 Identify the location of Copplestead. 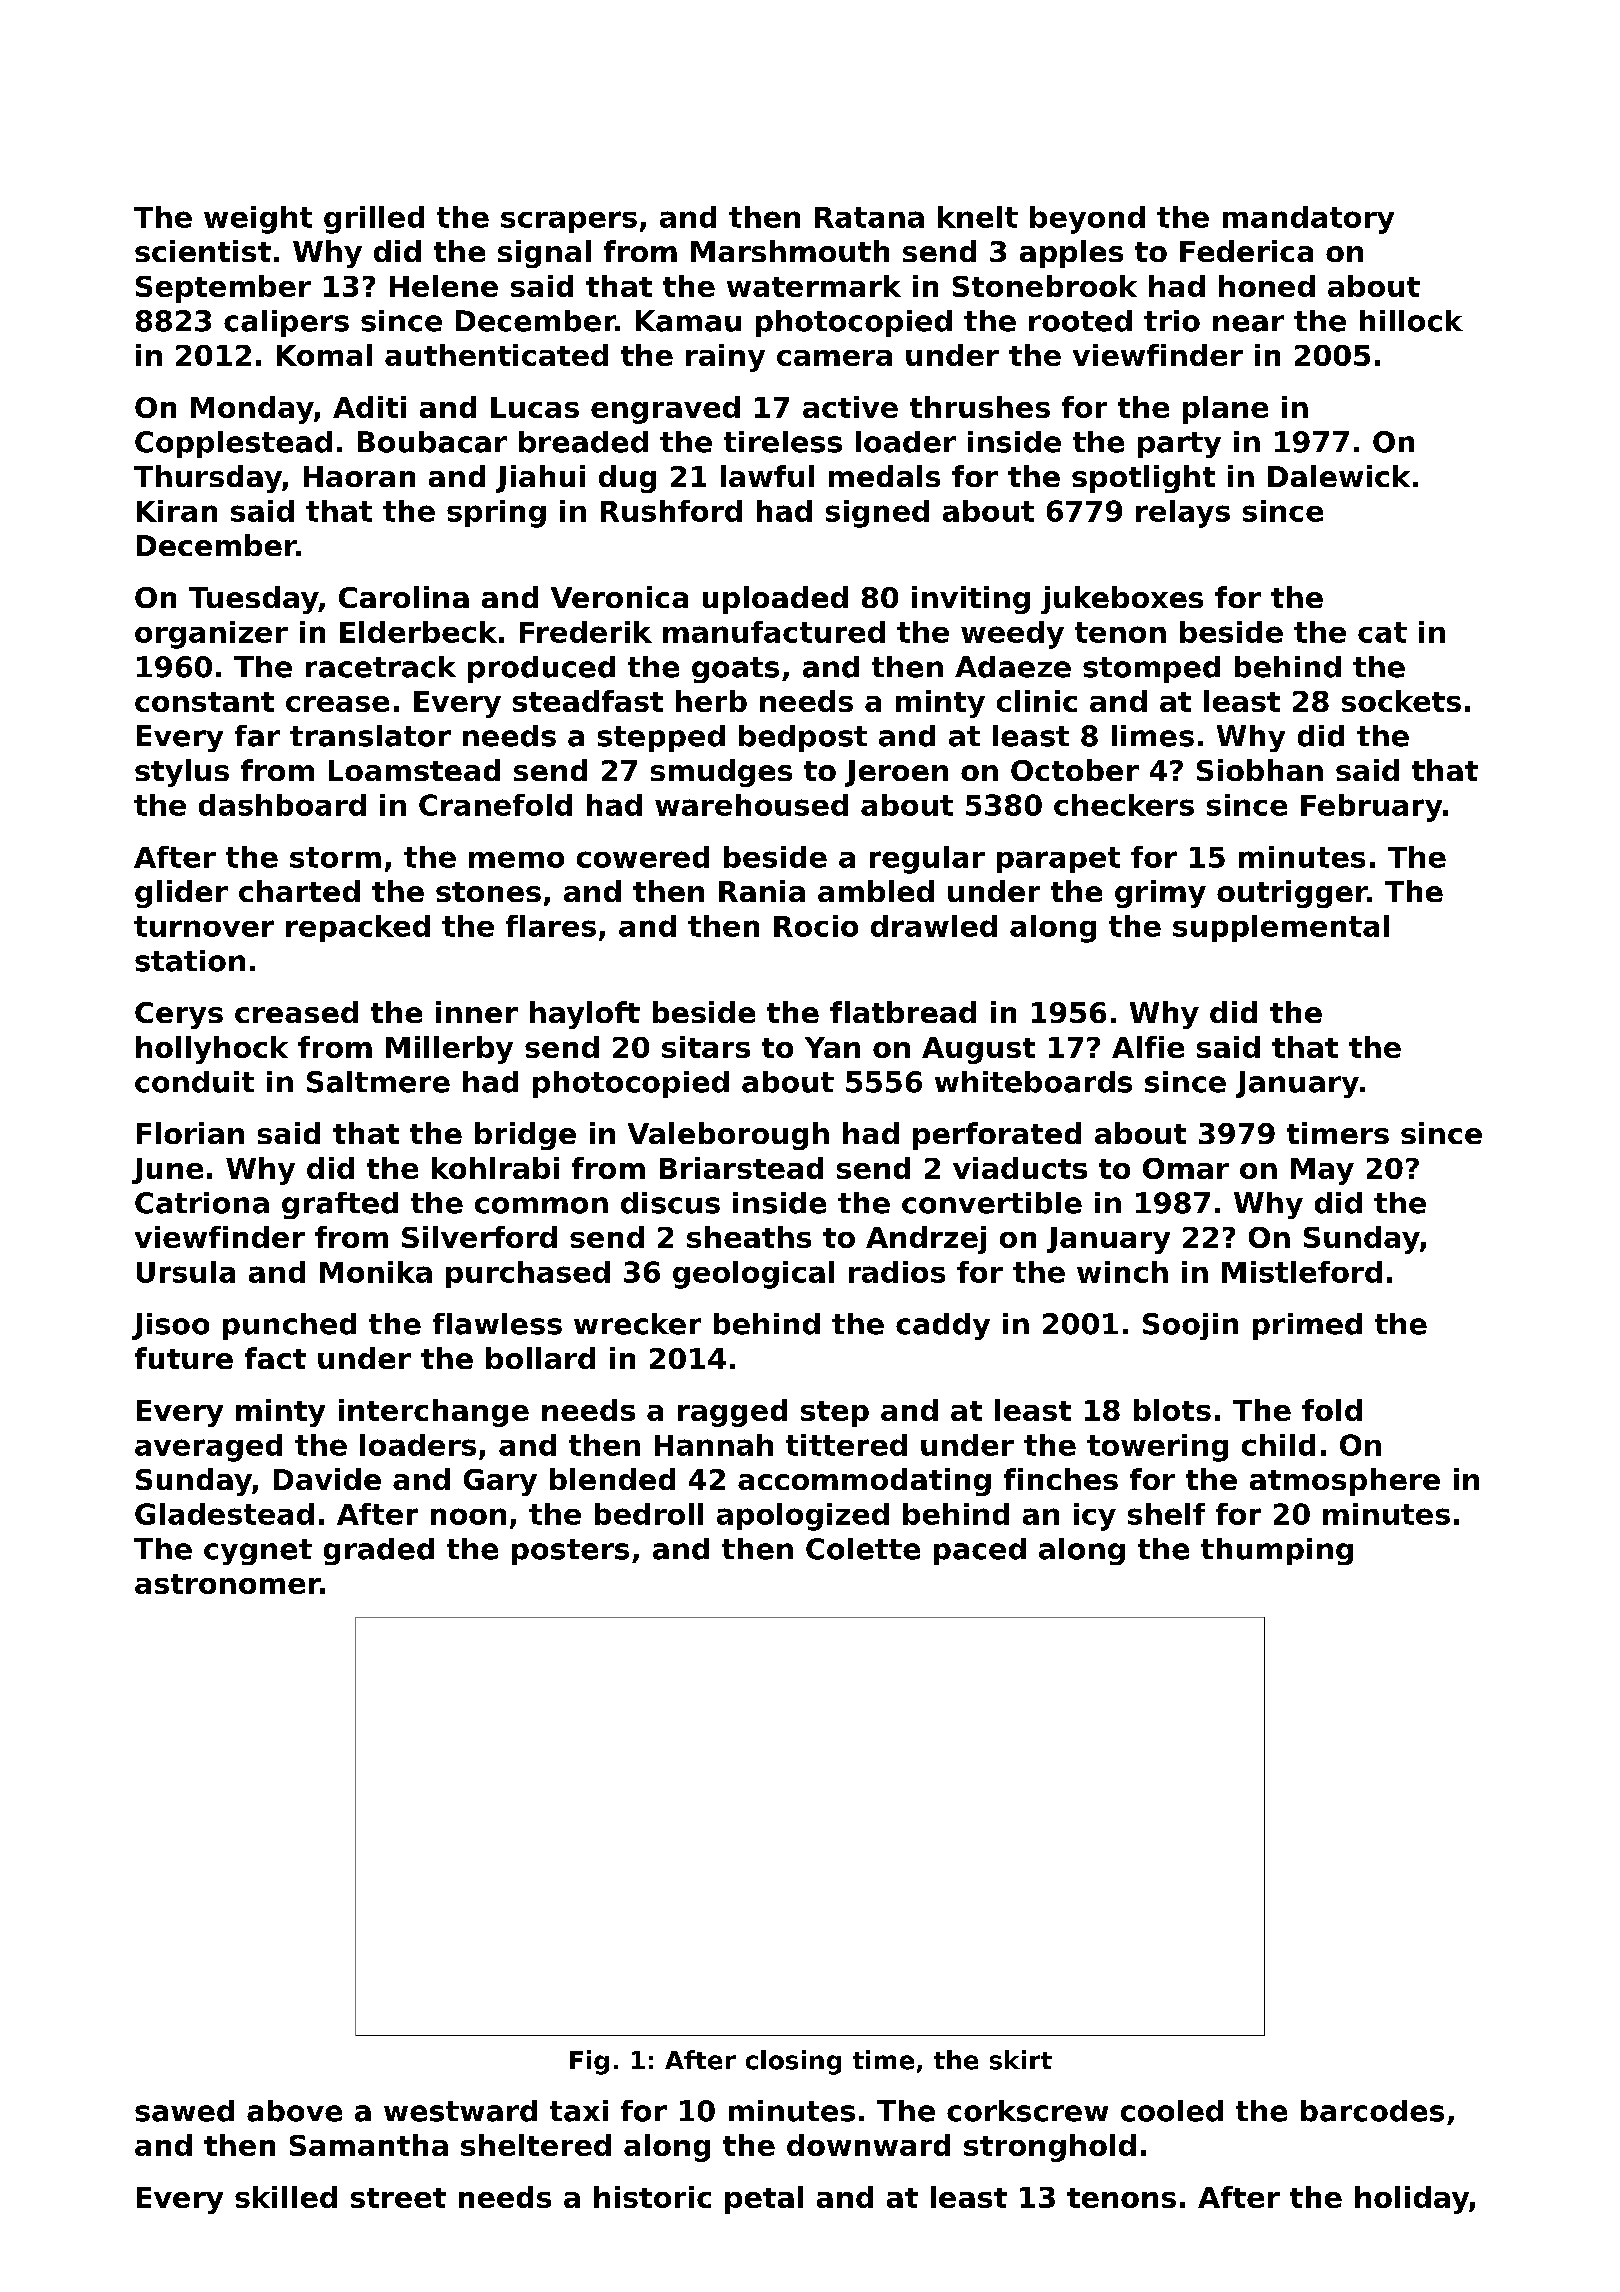
(233, 444).
